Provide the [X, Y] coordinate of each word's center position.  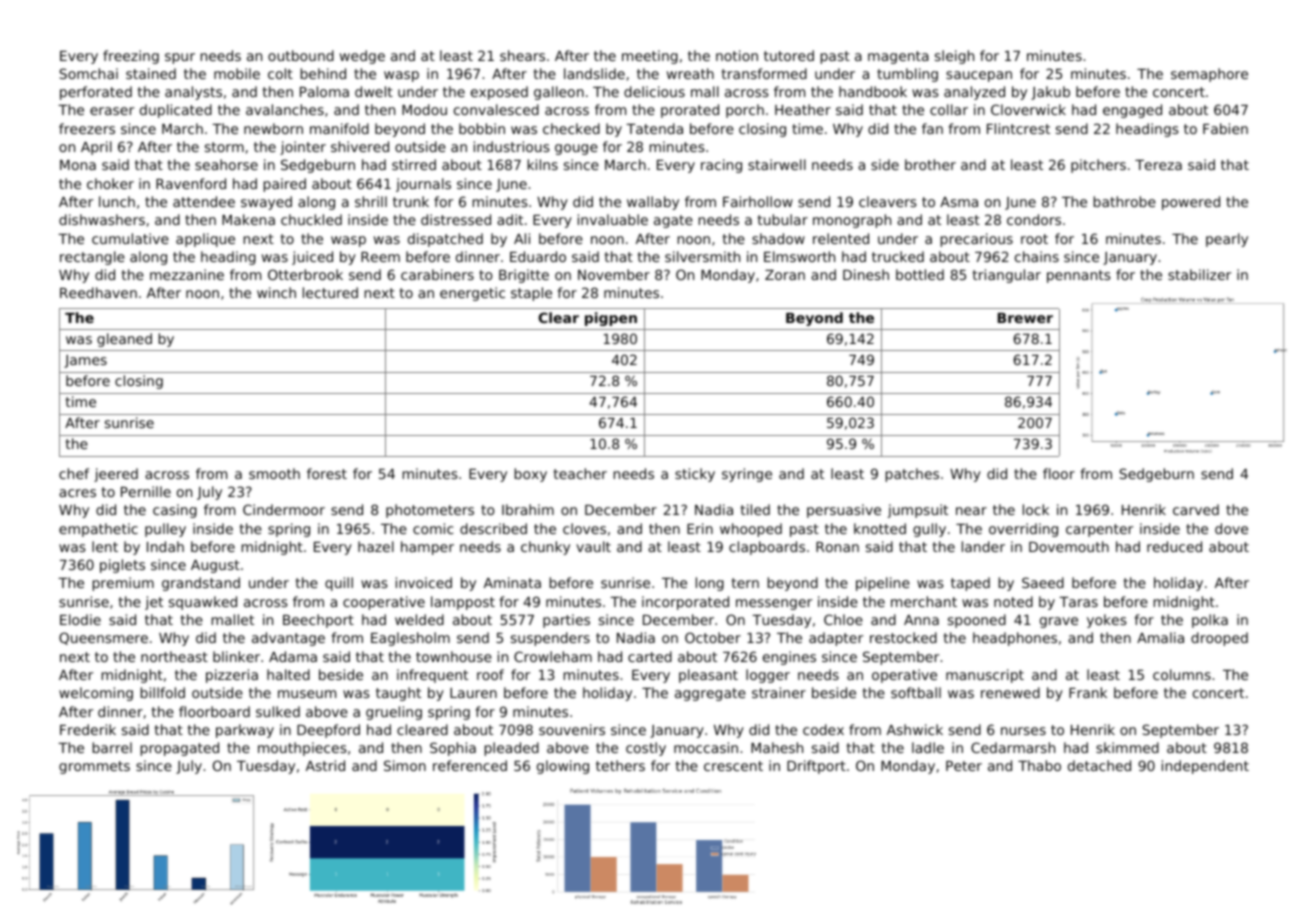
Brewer [1025, 318]
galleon [559, 93]
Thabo [1039, 765]
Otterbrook [305, 274]
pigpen [611, 319]
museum [307, 694]
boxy [531, 475]
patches [912, 475]
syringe [747, 475]
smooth [274, 473]
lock [1036, 509]
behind [323, 73]
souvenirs [572, 729]
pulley [165, 530]
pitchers [1098, 166]
